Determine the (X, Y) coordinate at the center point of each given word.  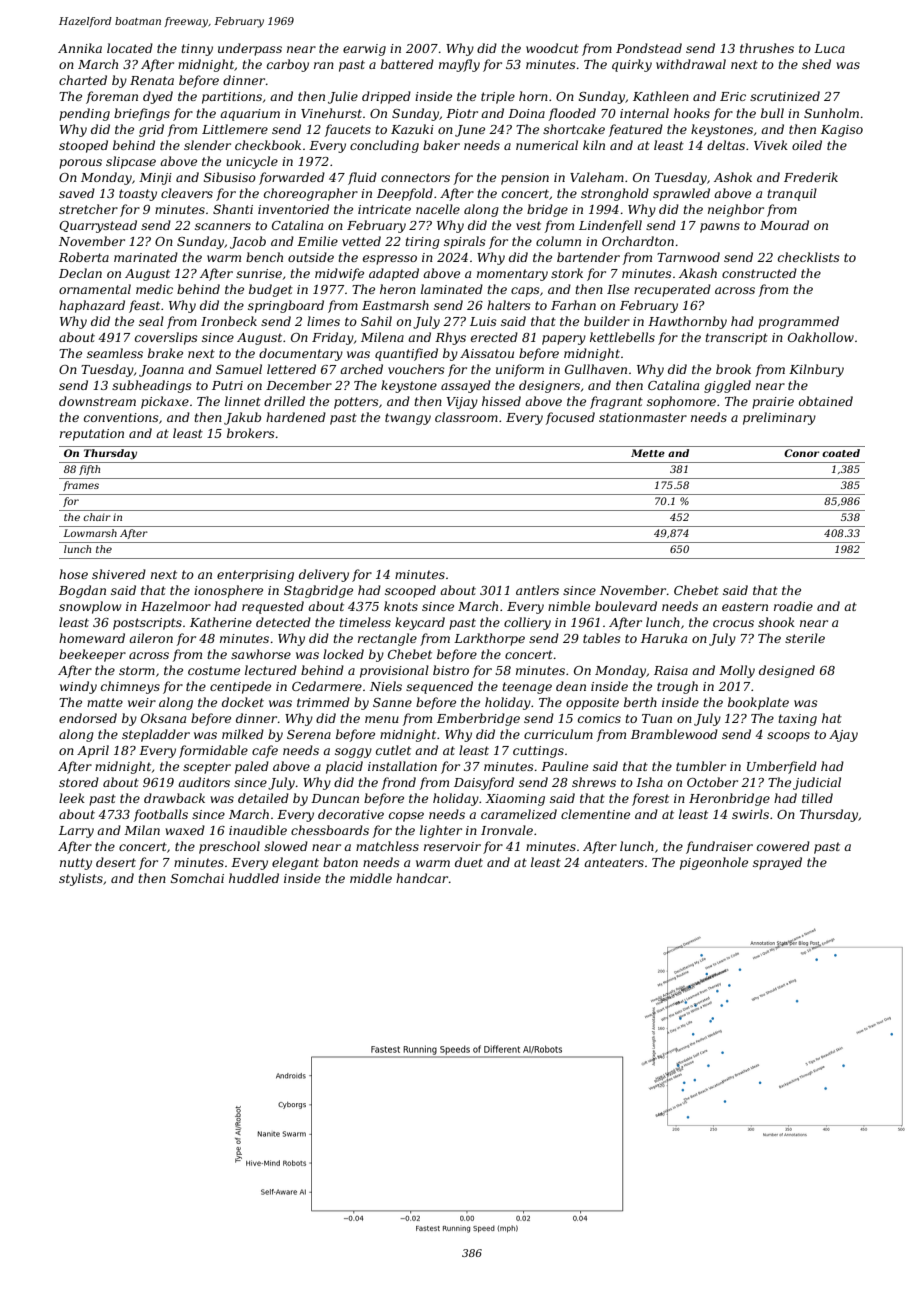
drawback (174, 798)
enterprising (255, 576)
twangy (408, 419)
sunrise (259, 273)
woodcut (552, 48)
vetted (361, 241)
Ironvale (507, 830)
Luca (829, 48)
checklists (809, 257)
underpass (250, 49)
